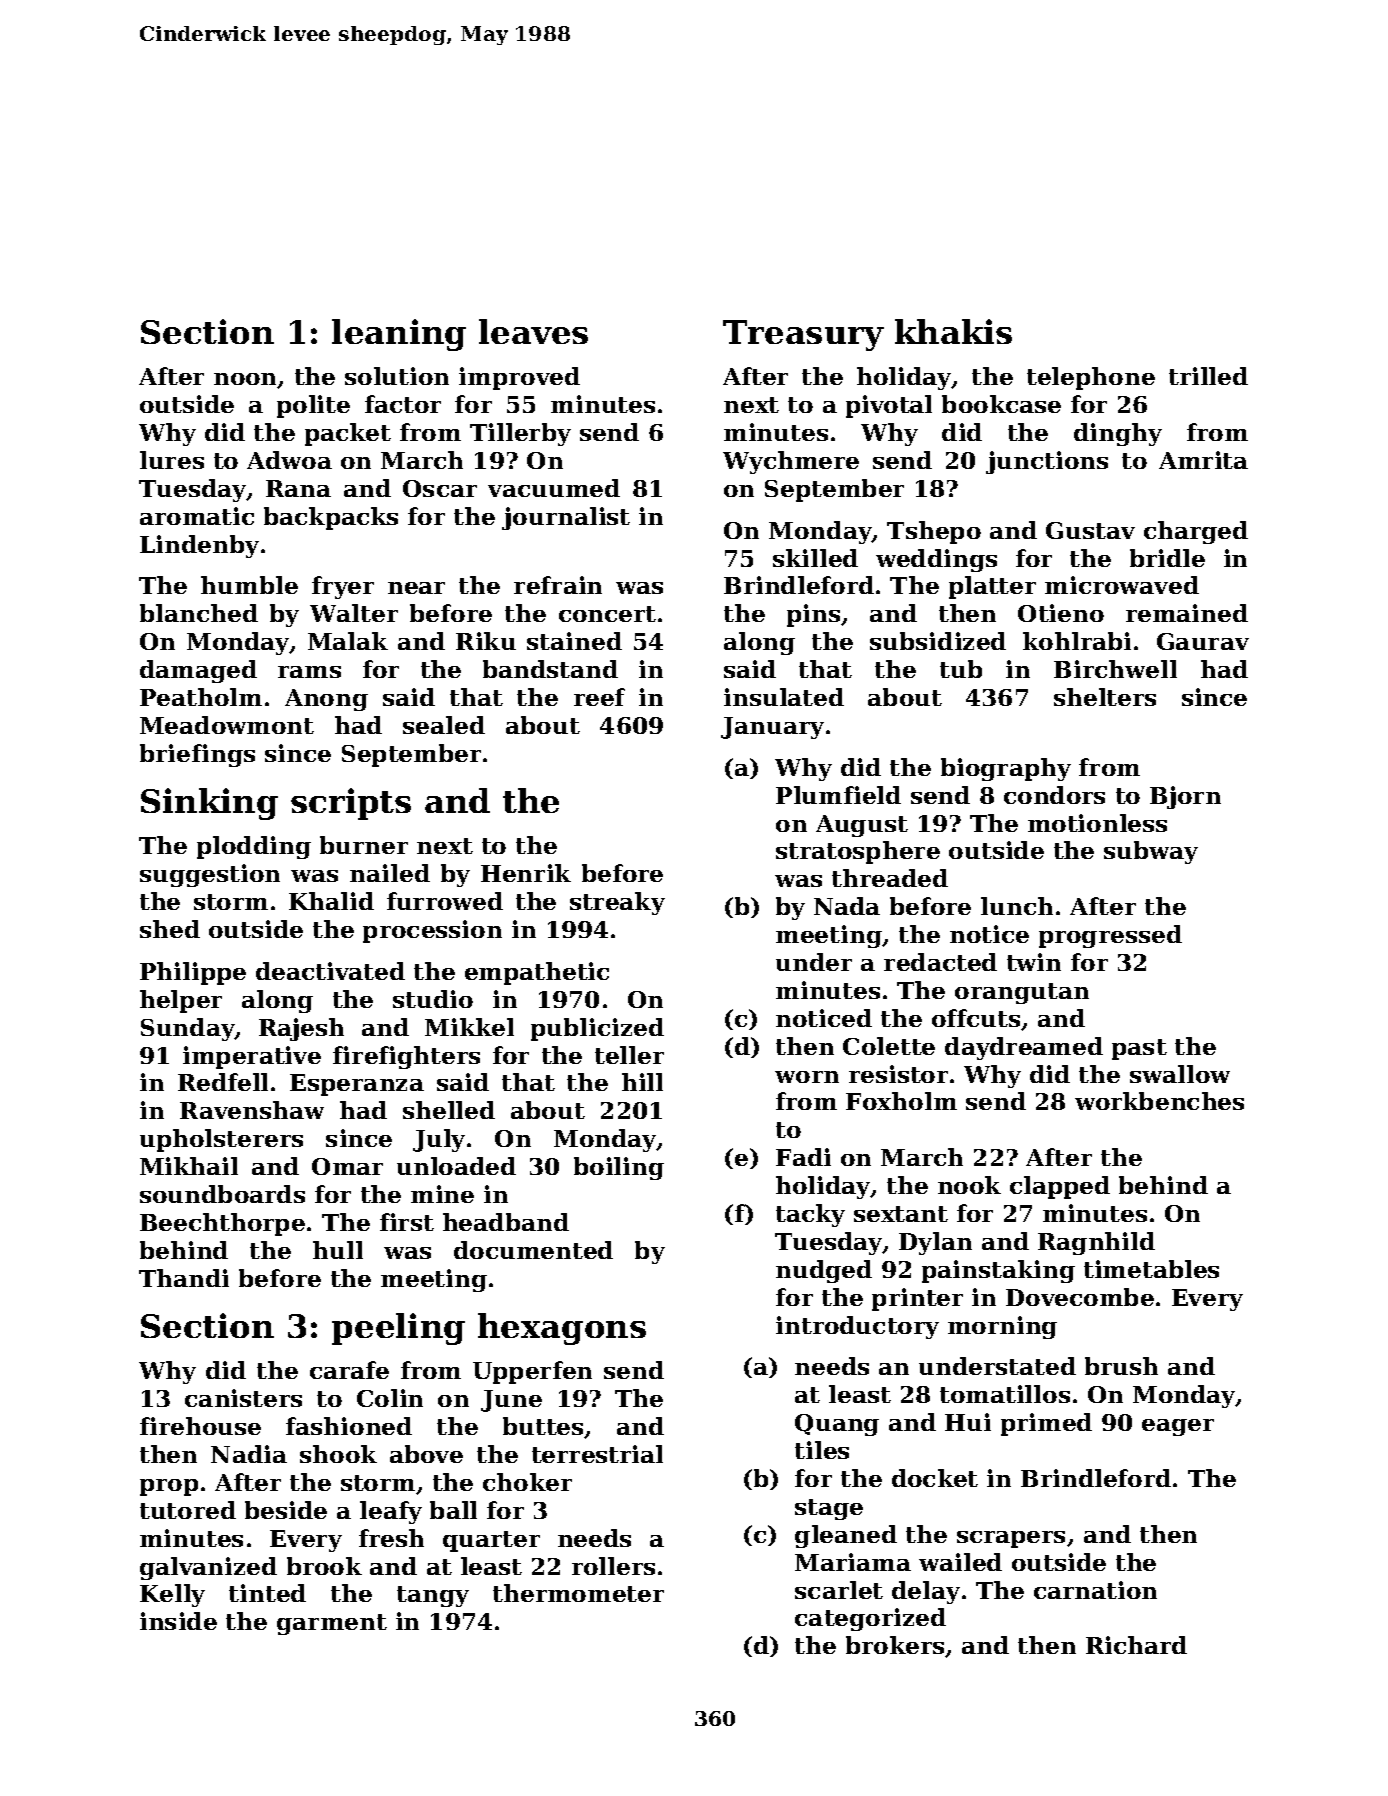 This screenshot has height=1796, width=1388. What do you see at coordinates (407, 1222) in the screenshot?
I see `first` at bounding box center [407, 1222].
